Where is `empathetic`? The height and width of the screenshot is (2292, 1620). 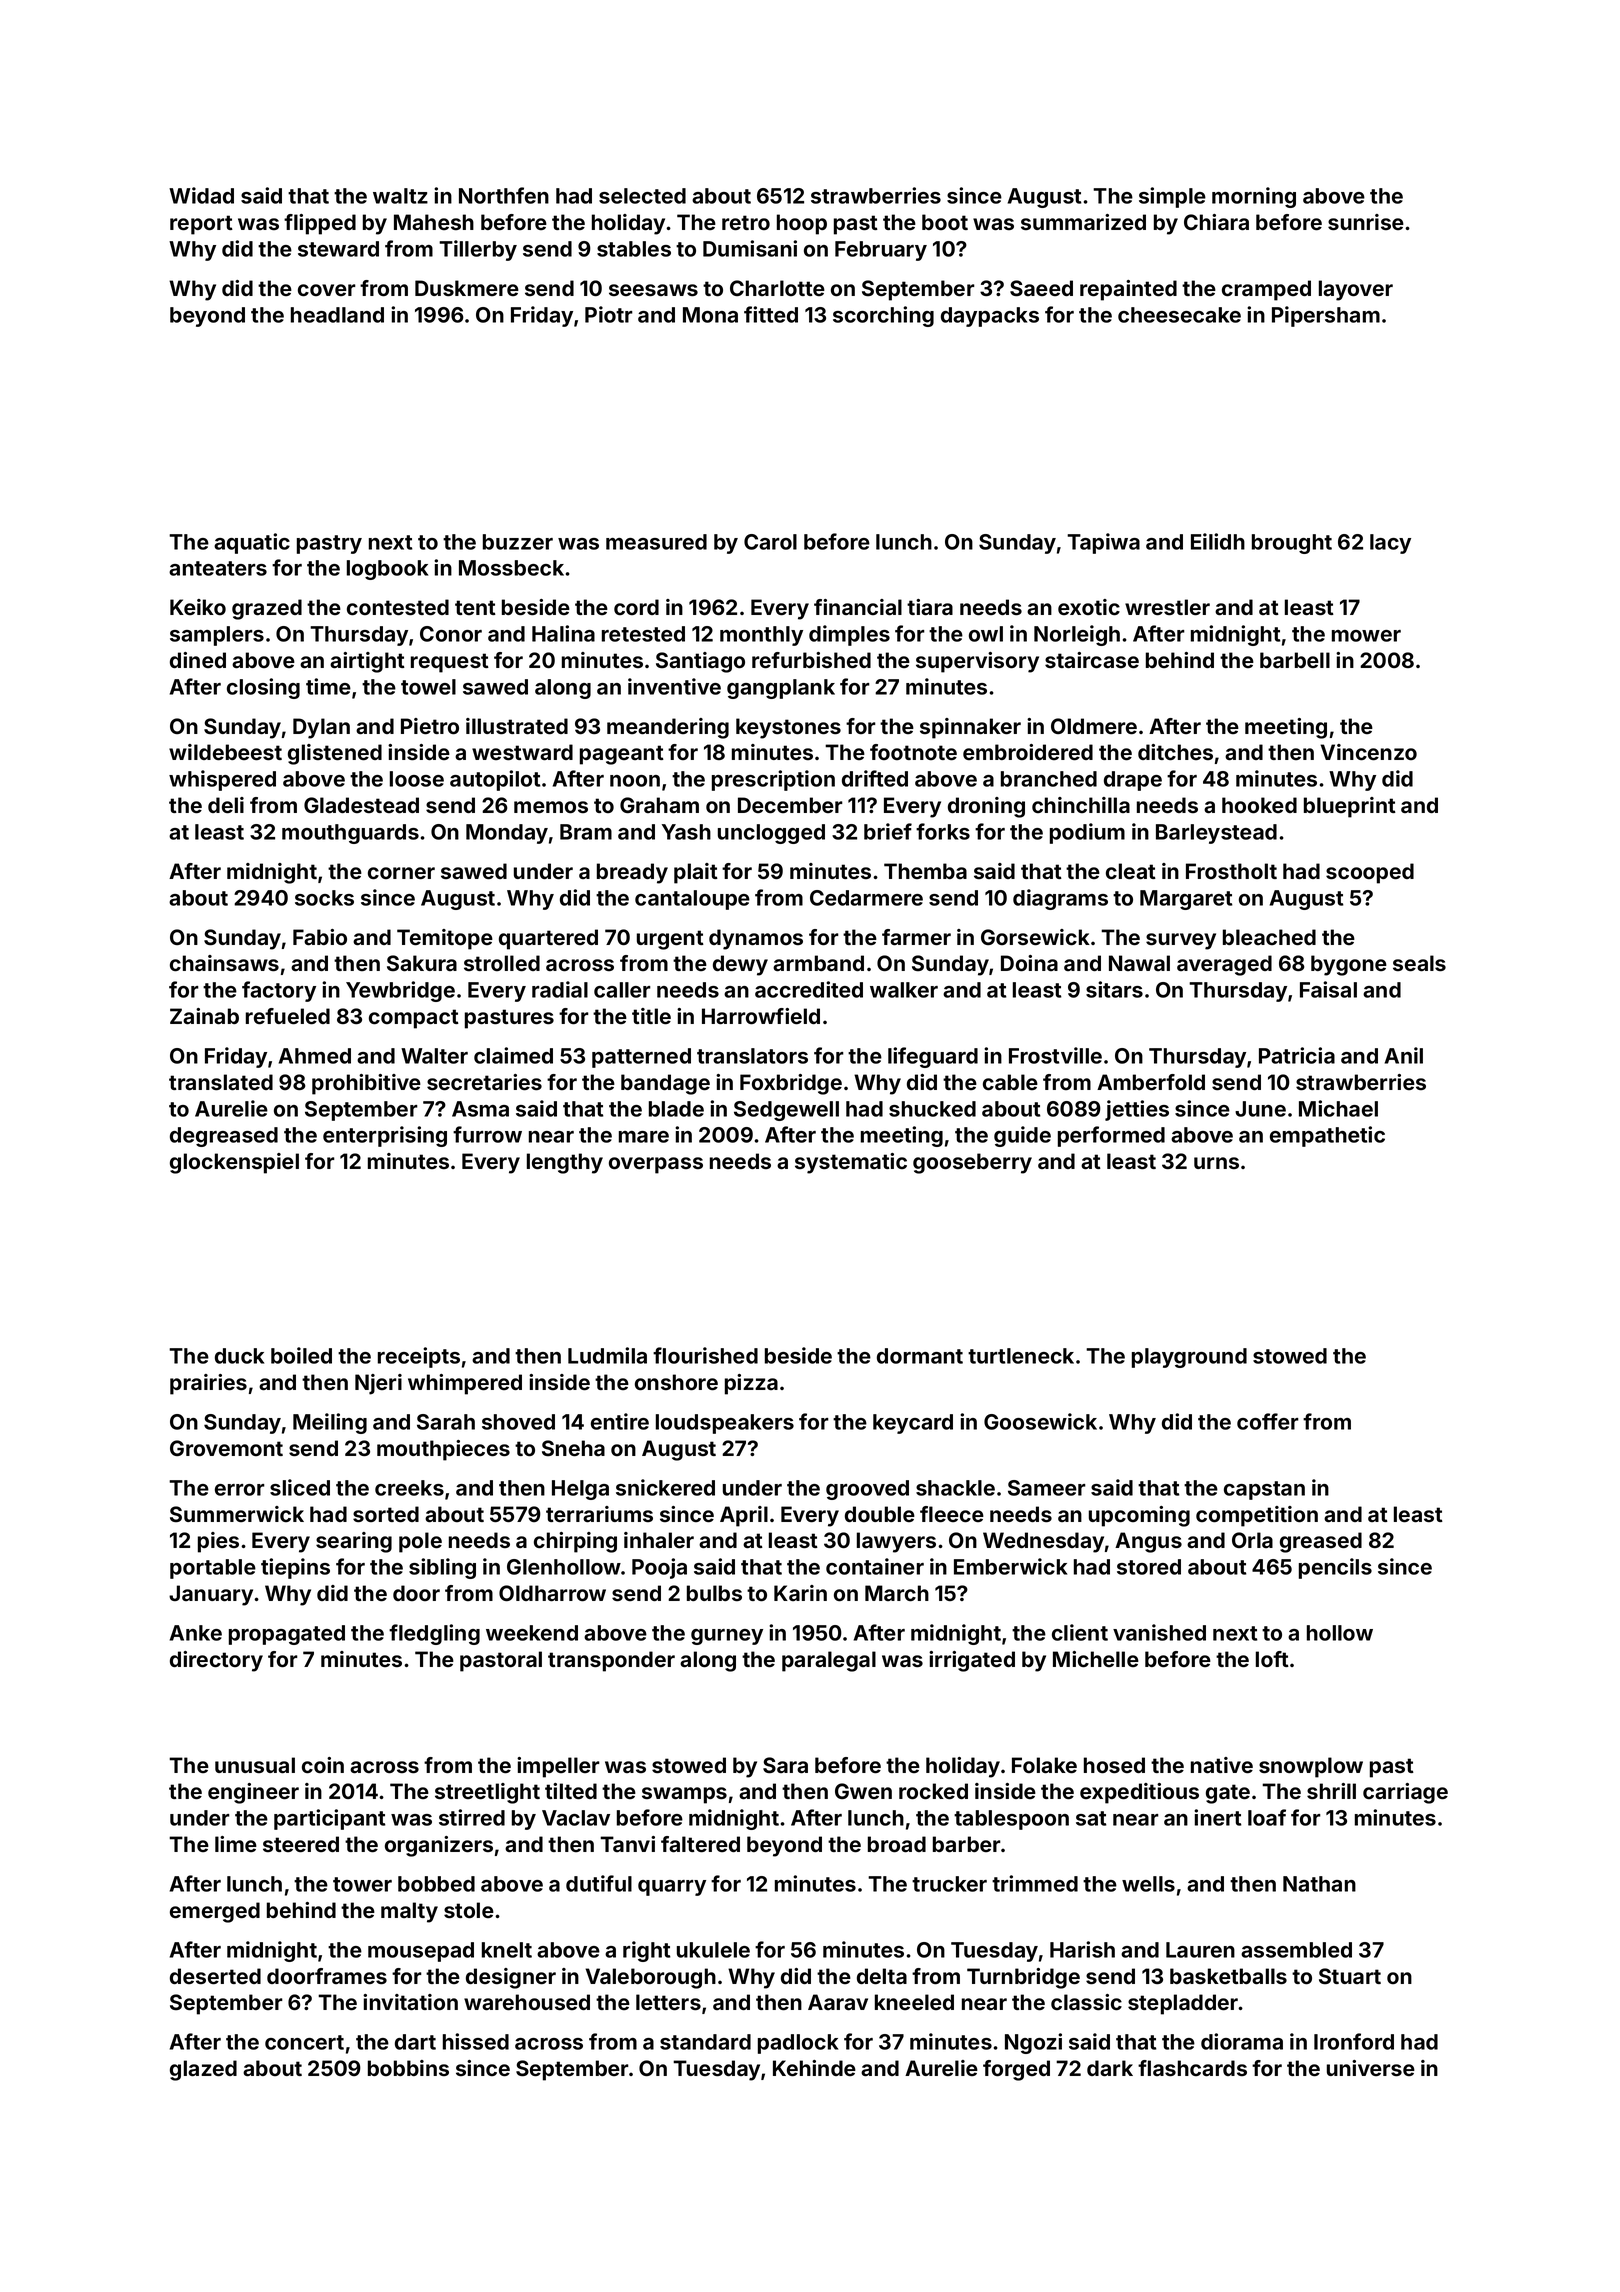 empathetic is located at coordinates (1327, 1136).
